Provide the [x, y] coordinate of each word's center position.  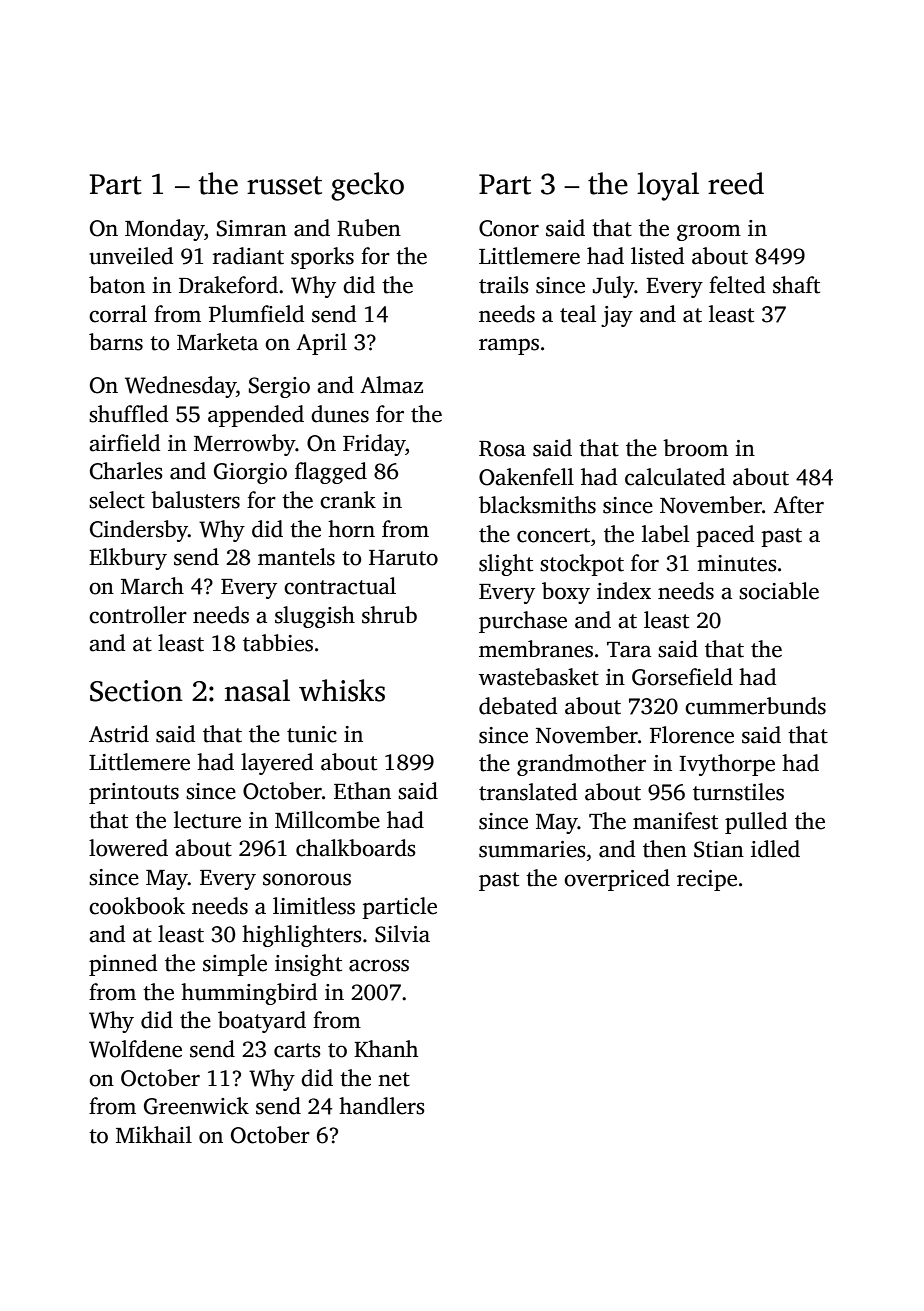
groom [709, 232]
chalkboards [356, 848]
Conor [509, 228]
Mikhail [154, 1135]
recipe [707, 880]
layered [277, 764]
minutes [737, 563]
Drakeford [228, 285]
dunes [340, 414]
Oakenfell [526, 477]
